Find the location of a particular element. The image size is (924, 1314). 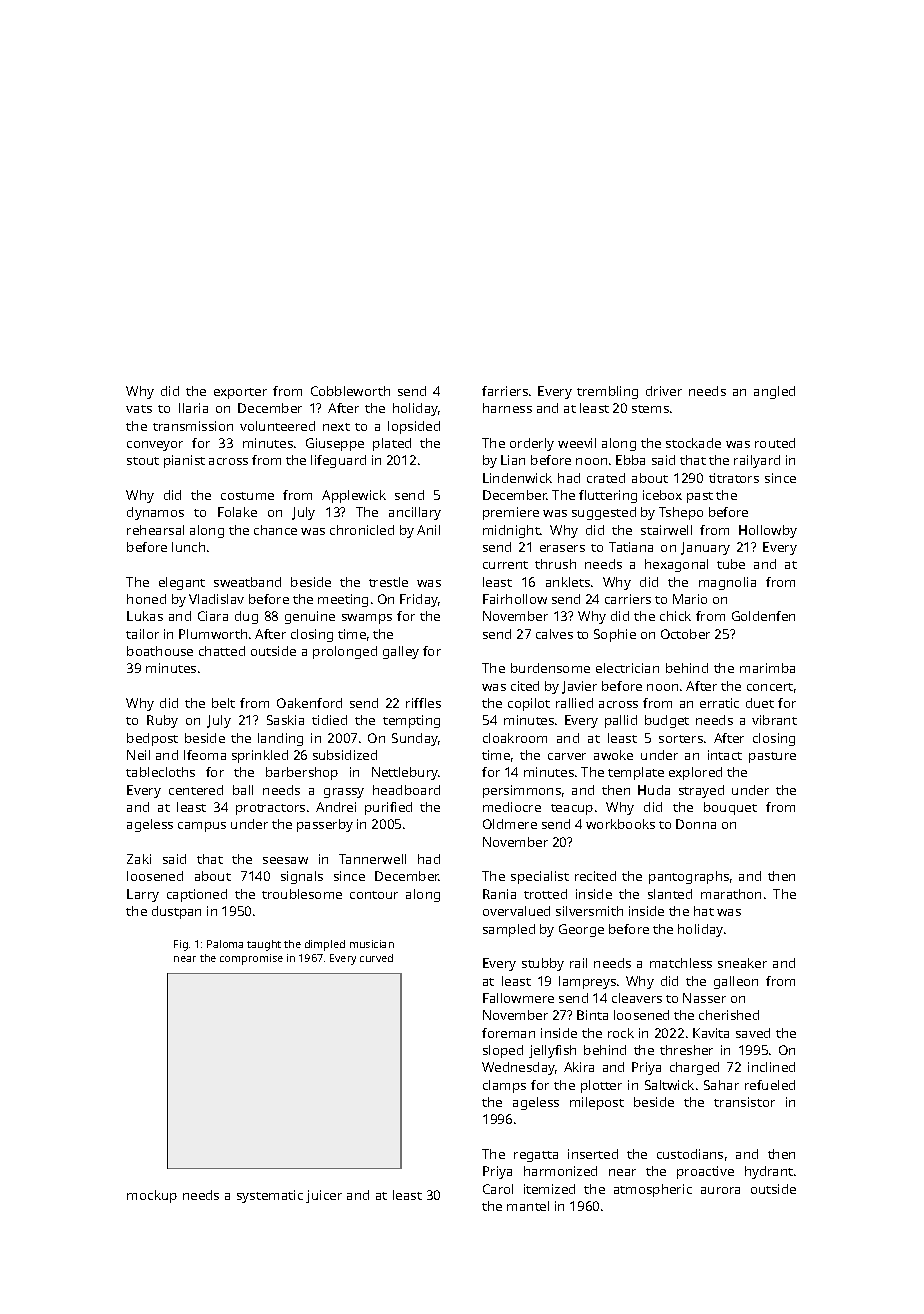

compromise is located at coordinates (251, 959).
